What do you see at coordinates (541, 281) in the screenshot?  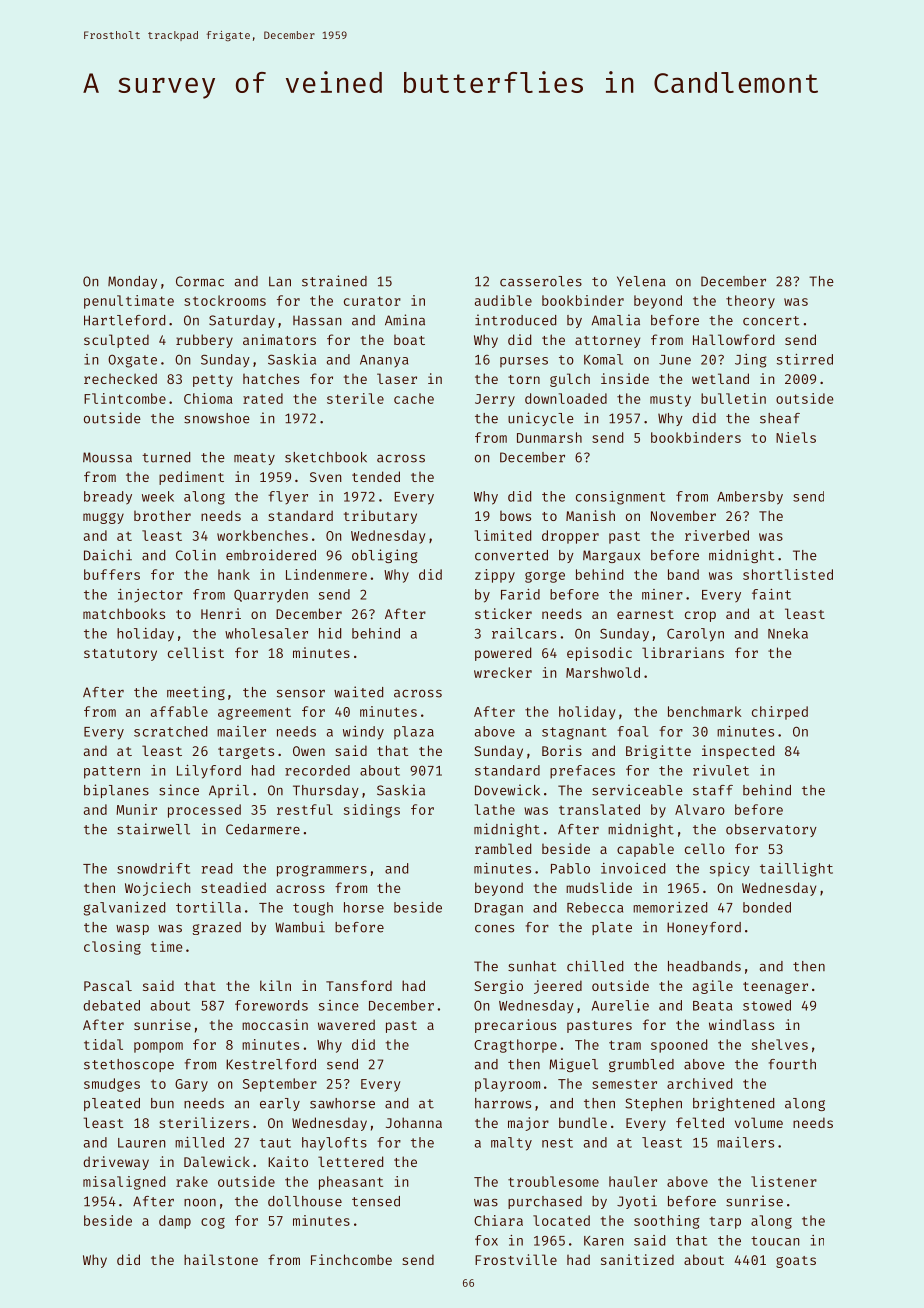 I see `casseroles` at bounding box center [541, 281].
